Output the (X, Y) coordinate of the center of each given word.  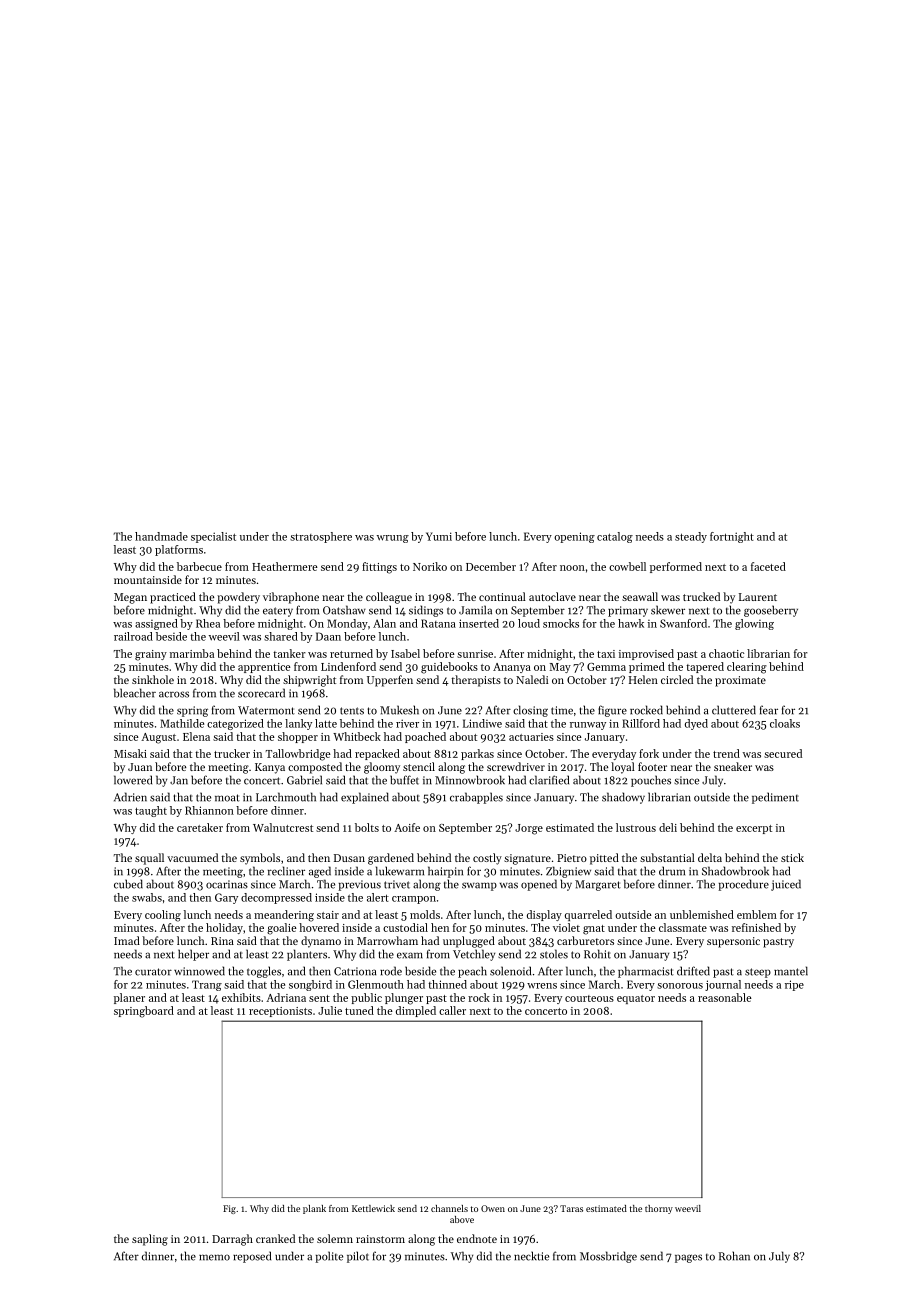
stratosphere (321, 537)
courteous (589, 998)
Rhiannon (209, 810)
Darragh (232, 1240)
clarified (549, 780)
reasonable (725, 997)
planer (129, 998)
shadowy (623, 798)
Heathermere (285, 566)
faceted (768, 566)
